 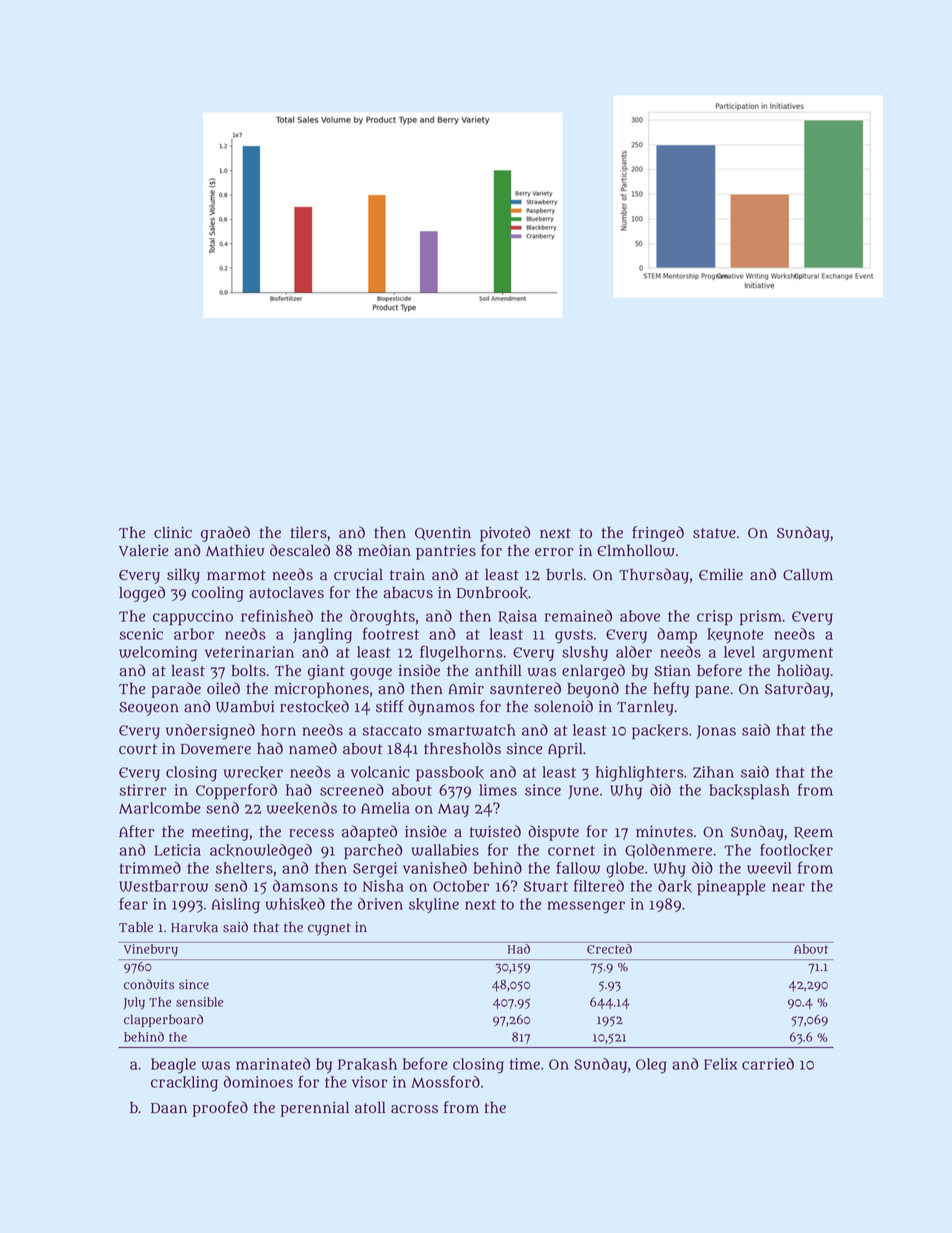 What do you see at coordinates (443, 533) in the screenshot?
I see `Quentin` at bounding box center [443, 533].
